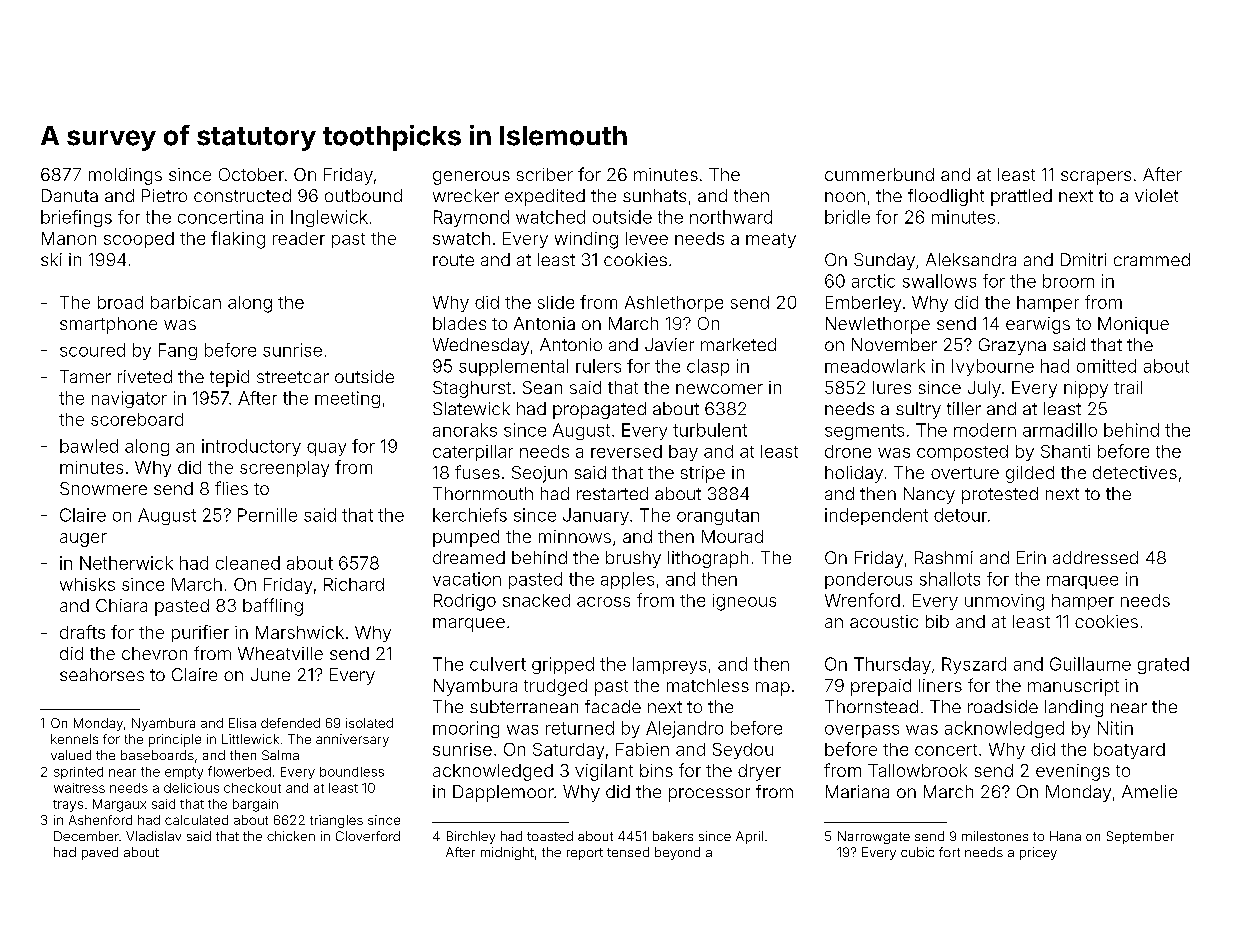 The image size is (1233, 952). What do you see at coordinates (585, 854) in the screenshot?
I see `report` at bounding box center [585, 854].
